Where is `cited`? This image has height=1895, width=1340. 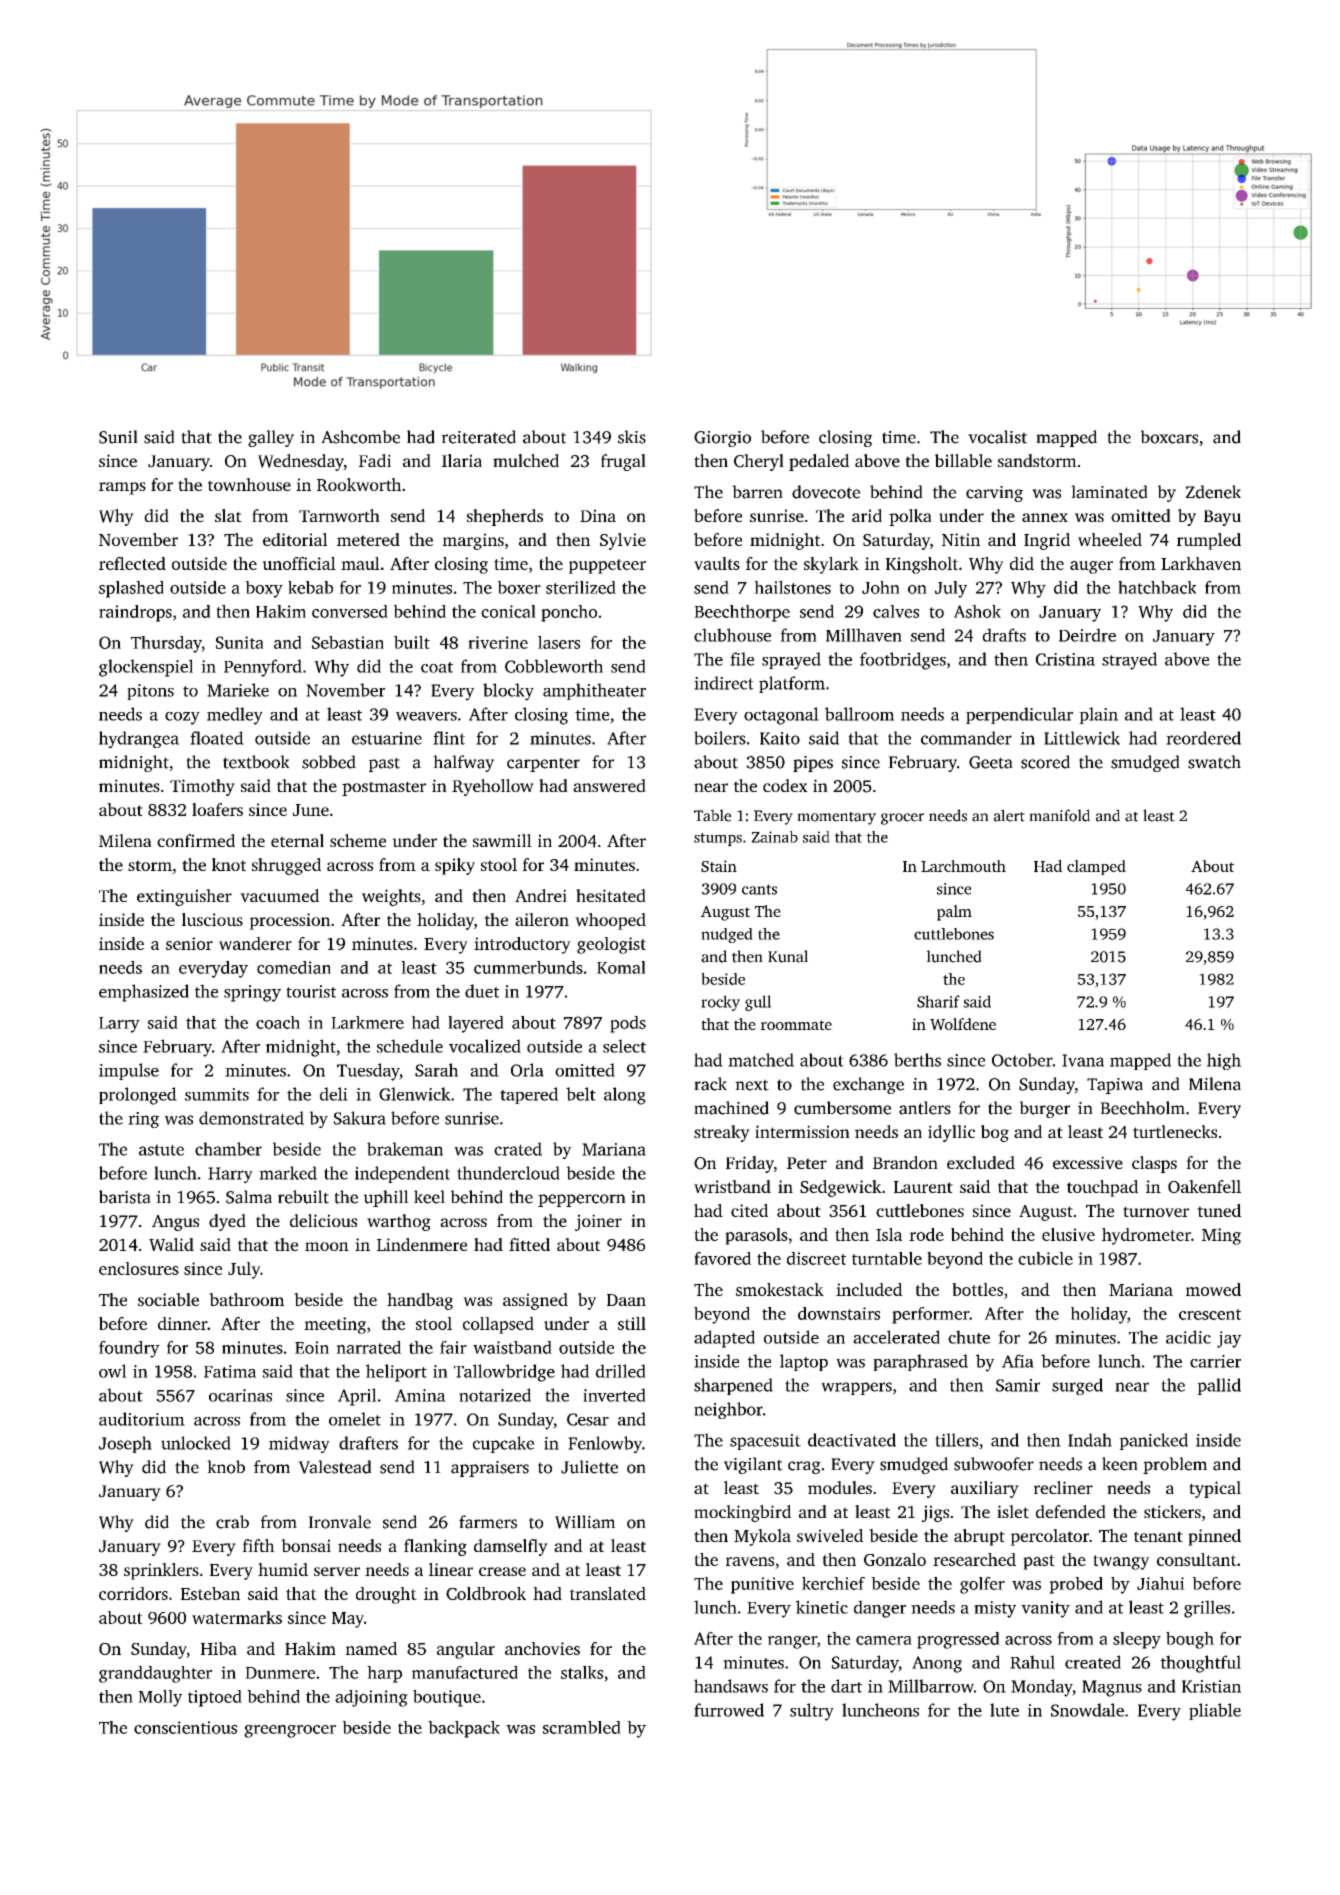 cited is located at coordinates (749, 1210).
